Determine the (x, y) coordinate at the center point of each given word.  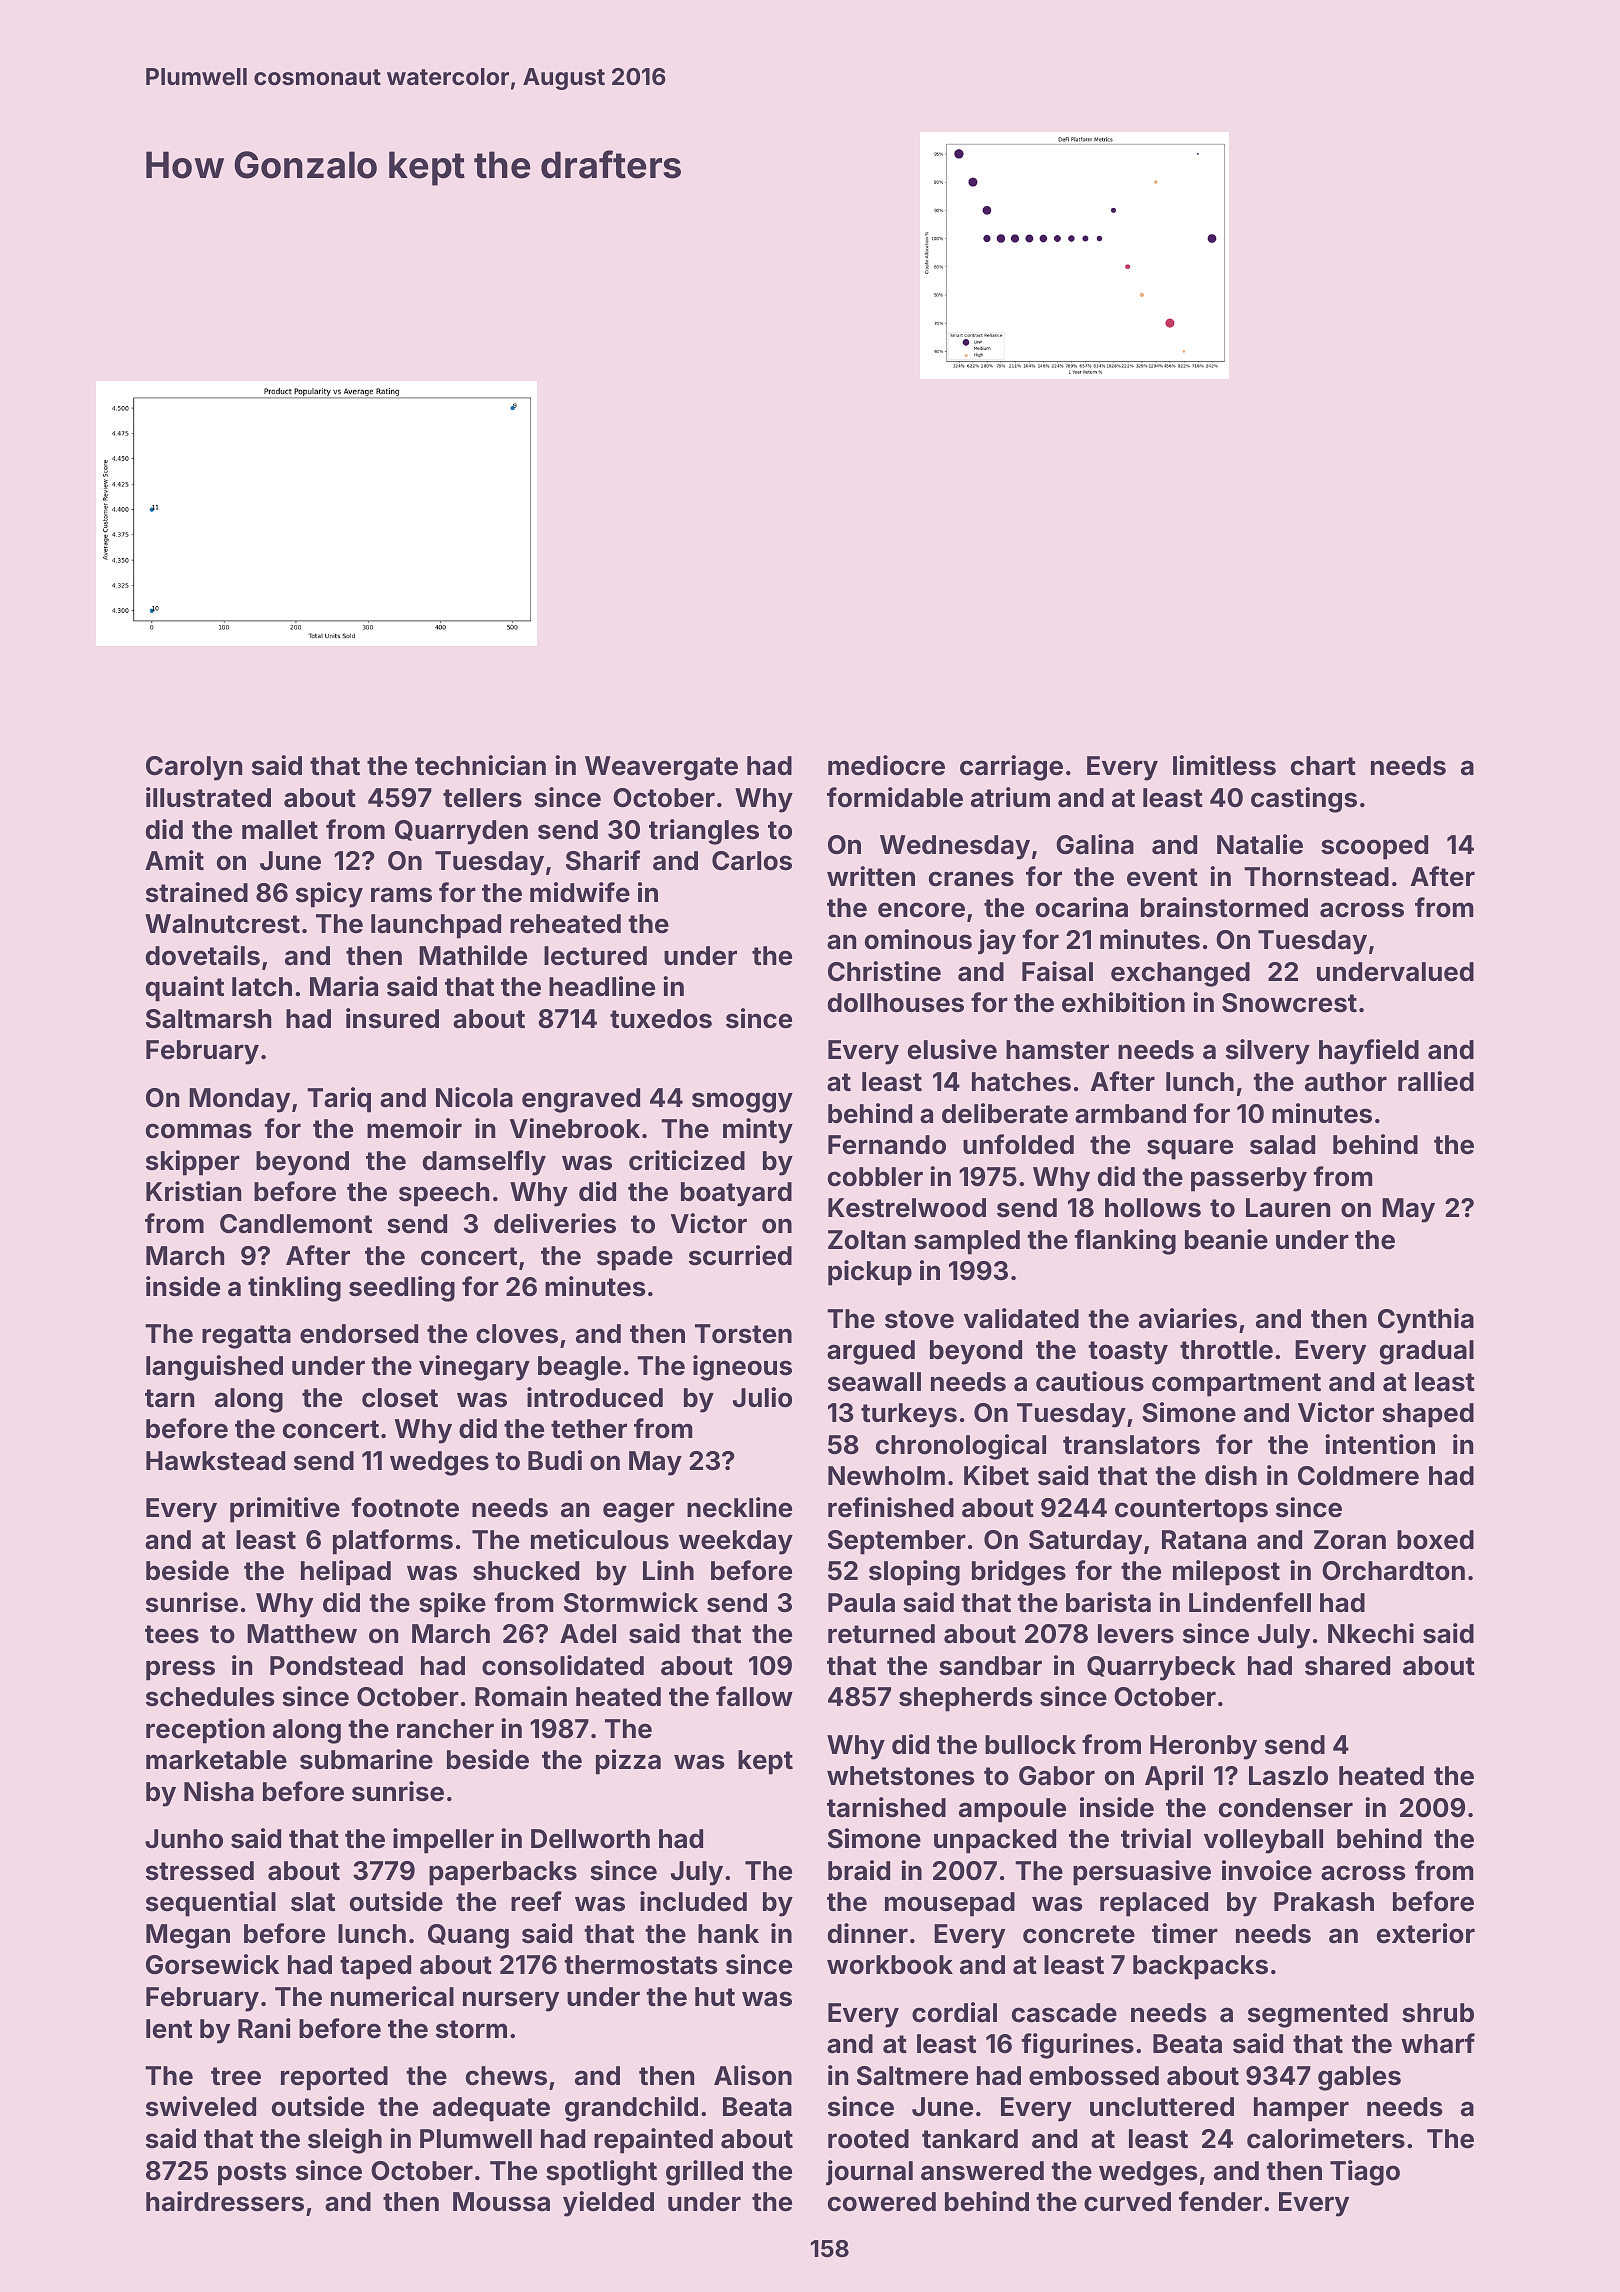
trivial (1156, 1838)
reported (334, 2078)
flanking (1125, 1242)
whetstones (901, 1776)
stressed (200, 1871)
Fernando (887, 1145)
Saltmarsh (208, 1019)
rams (401, 895)
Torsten (743, 1334)
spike (452, 1605)
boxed (1435, 1540)
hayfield (1369, 1052)
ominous (918, 939)
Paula (861, 1603)
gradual (1427, 1352)
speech (444, 1194)
